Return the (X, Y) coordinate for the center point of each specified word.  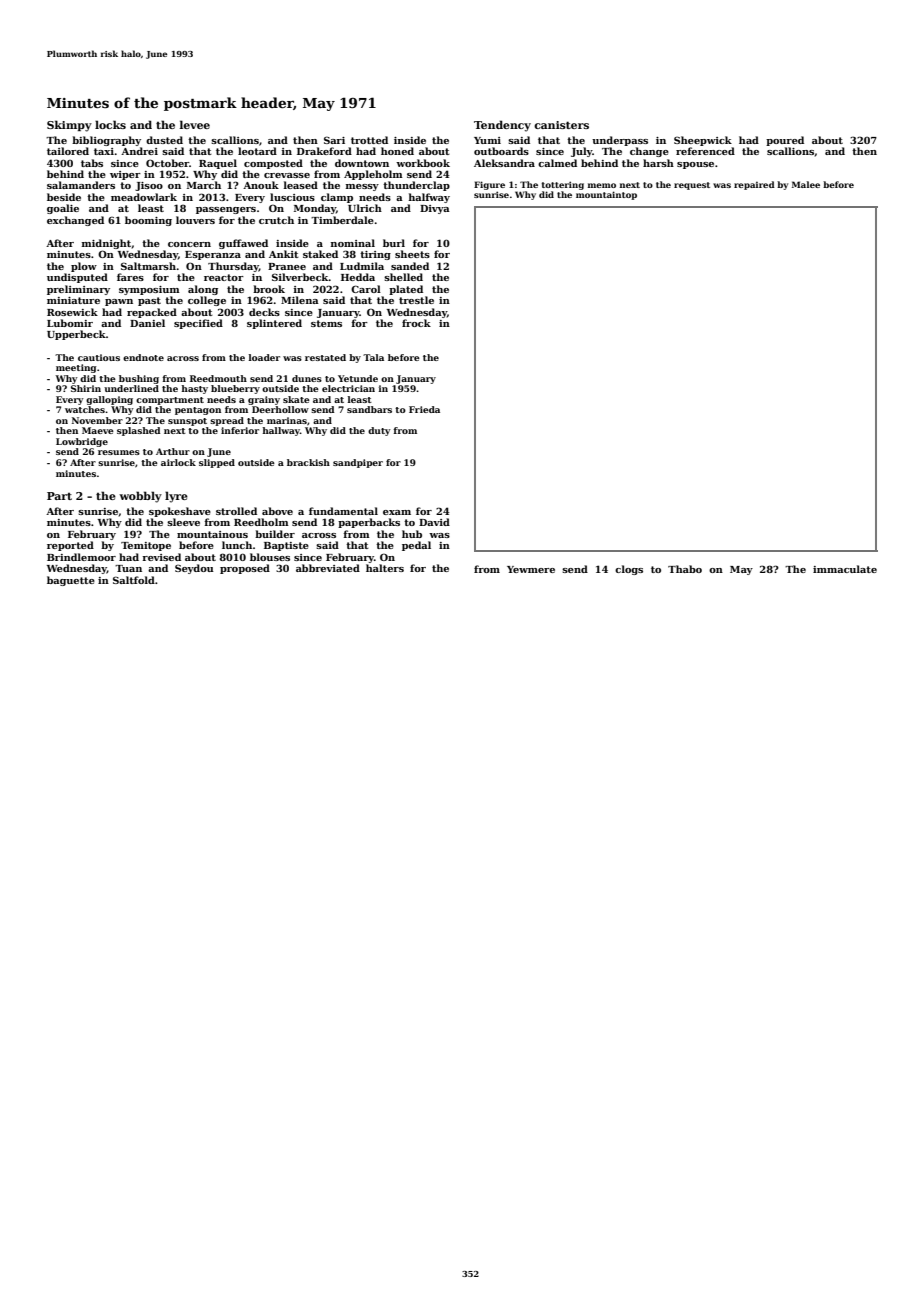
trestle (416, 300)
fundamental (343, 511)
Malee (806, 184)
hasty (194, 389)
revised (161, 557)
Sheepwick (703, 141)
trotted (369, 140)
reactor (224, 277)
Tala (373, 357)
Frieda (424, 409)
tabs (92, 163)
